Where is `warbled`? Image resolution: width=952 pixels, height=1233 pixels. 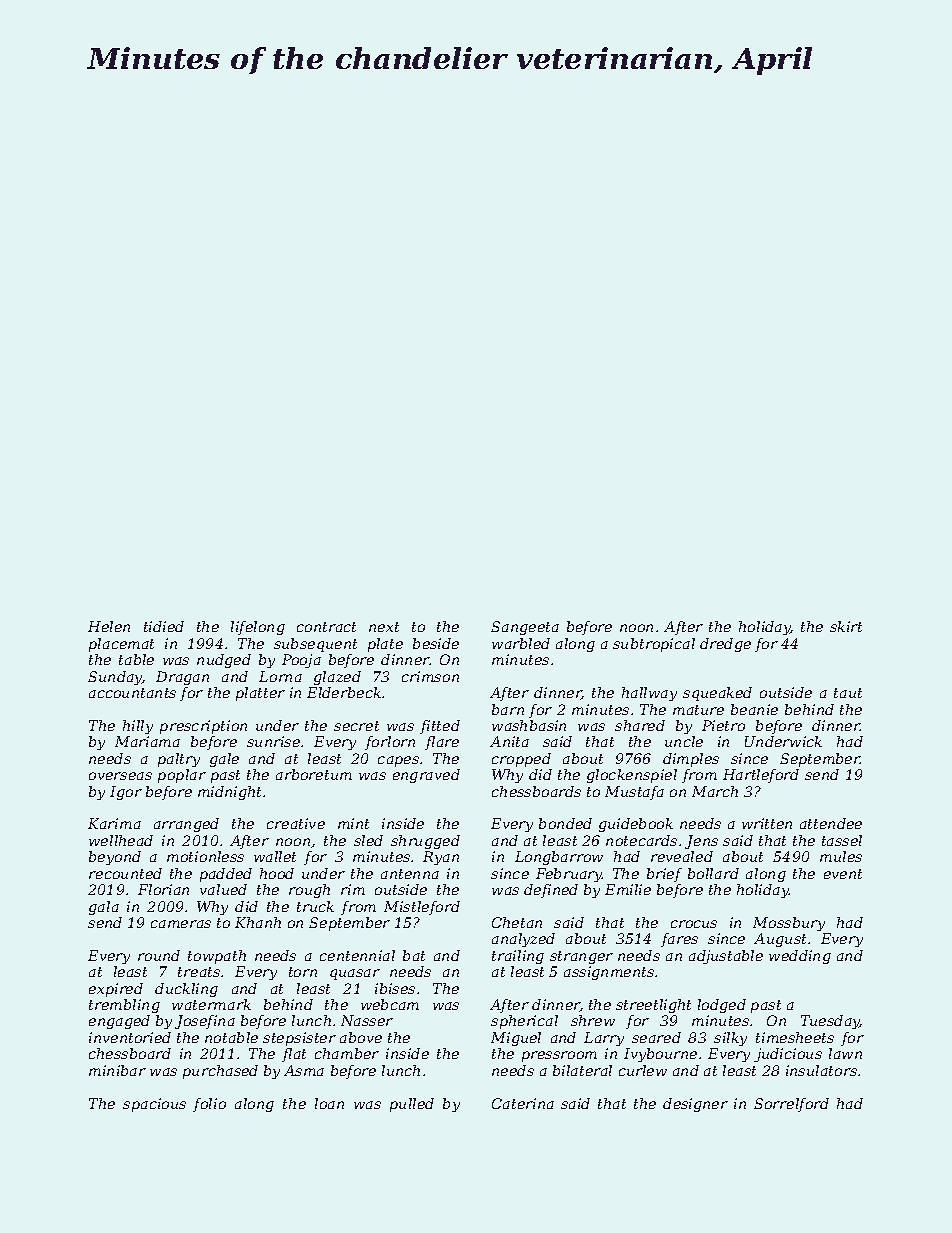
warbled is located at coordinates (521, 643).
